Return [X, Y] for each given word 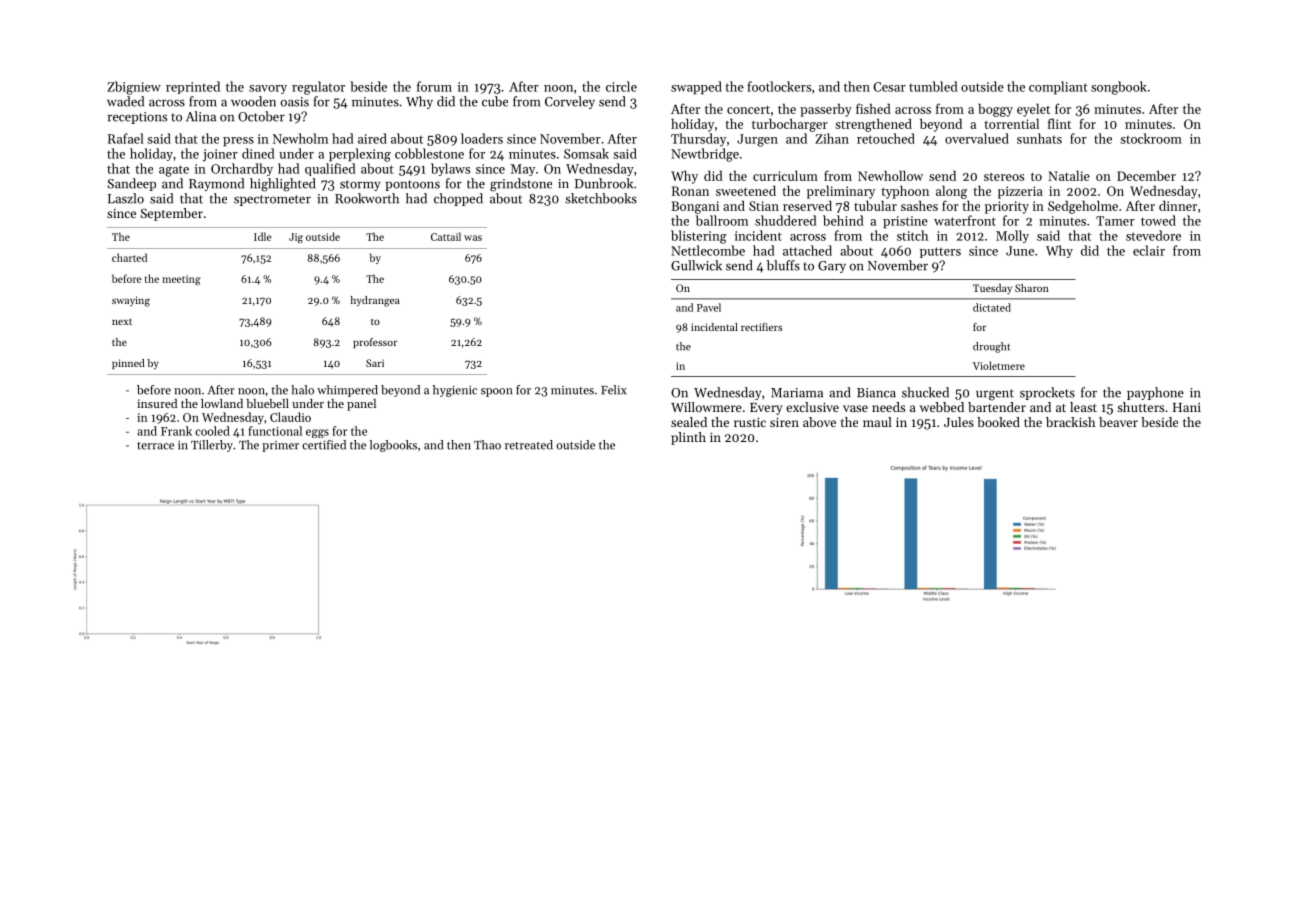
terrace [155, 446]
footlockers [779, 86]
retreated [529, 445]
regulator [318, 88]
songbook [1119, 88]
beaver [1118, 422]
